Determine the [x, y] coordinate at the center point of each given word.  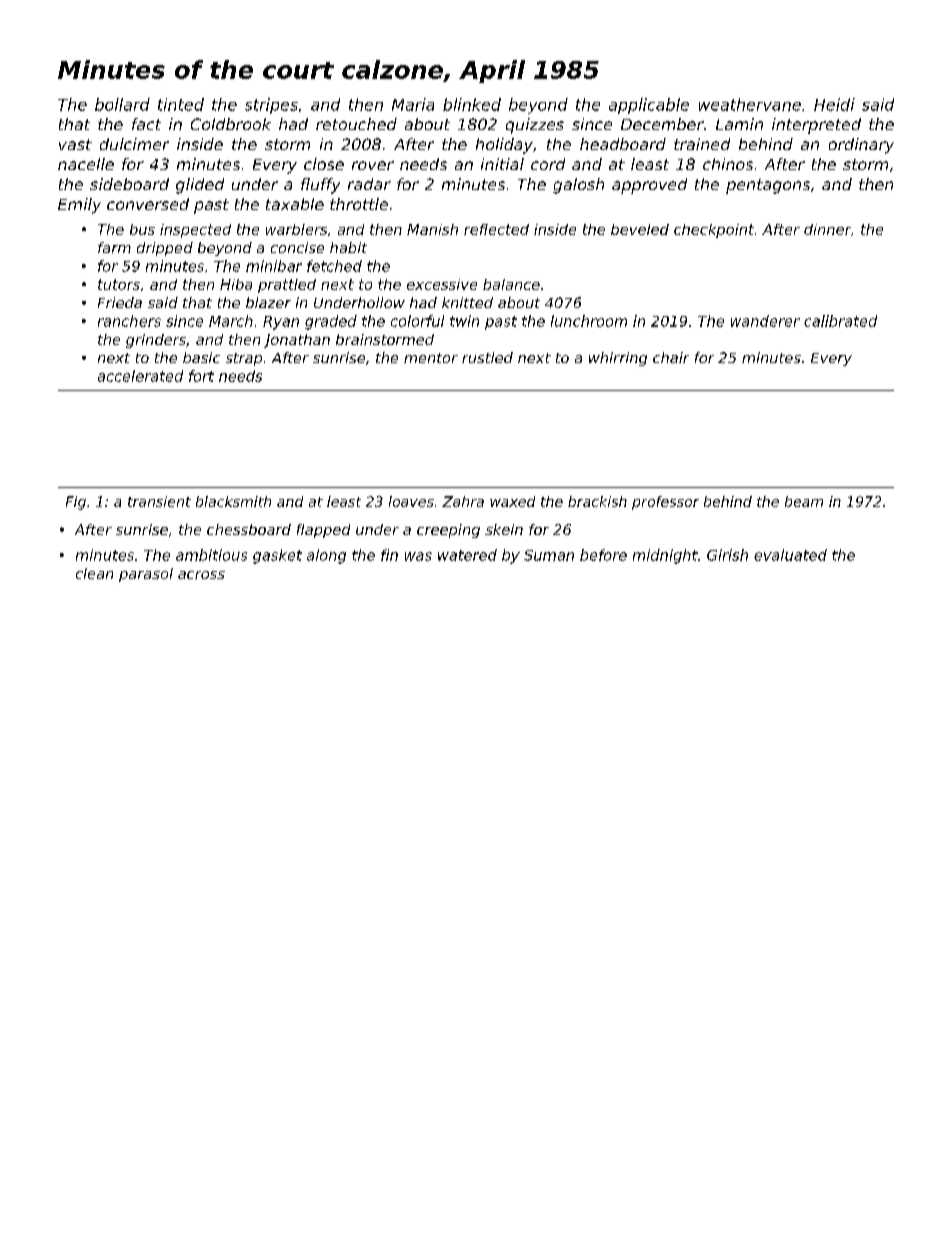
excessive [442, 284]
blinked [472, 104]
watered [467, 555]
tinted [181, 104]
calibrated [840, 321]
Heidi [834, 104]
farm [114, 247]
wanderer [765, 321]
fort [201, 376]
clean [94, 573]
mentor [431, 358]
